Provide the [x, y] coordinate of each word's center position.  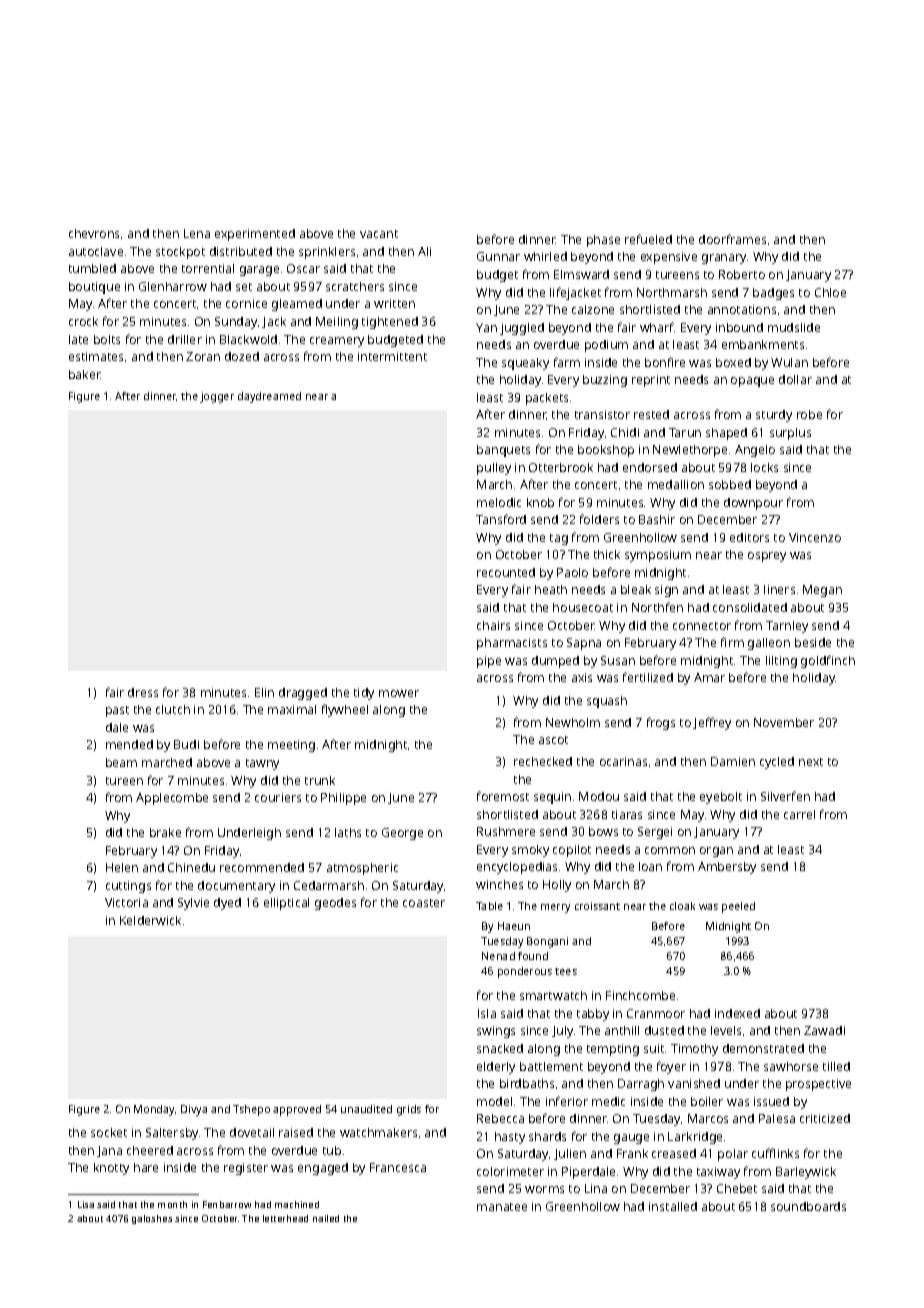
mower [399, 693]
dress [143, 692]
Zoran [203, 356]
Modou [599, 796]
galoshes [152, 1219]
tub [332, 1150]
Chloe [830, 292]
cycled [777, 763]
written [394, 303]
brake [165, 832]
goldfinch [828, 661]
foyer [671, 1067]
